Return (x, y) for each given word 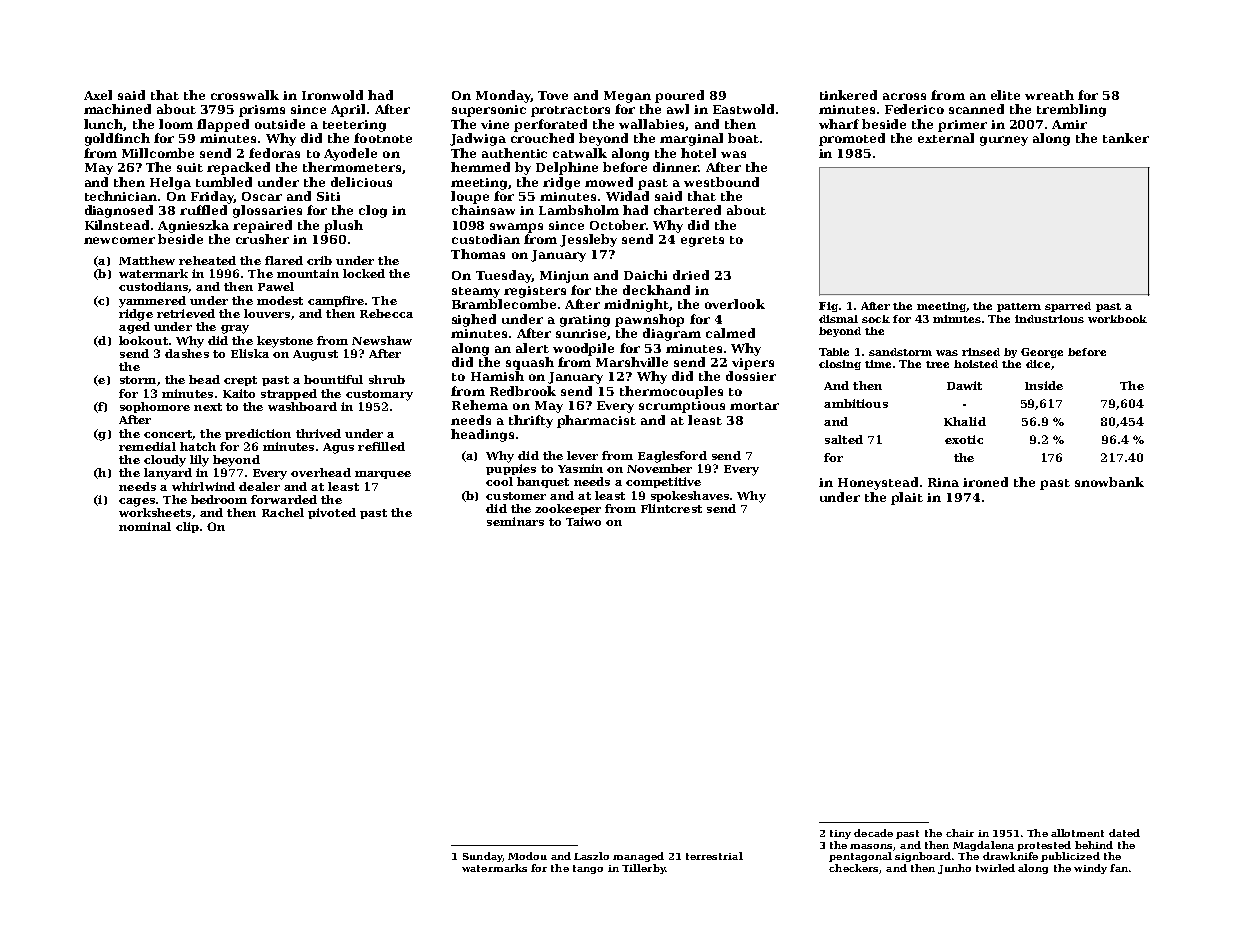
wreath (1049, 95)
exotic (964, 439)
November (659, 468)
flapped (223, 125)
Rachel (283, 512)
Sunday (482, 857)
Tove (553, 95)
